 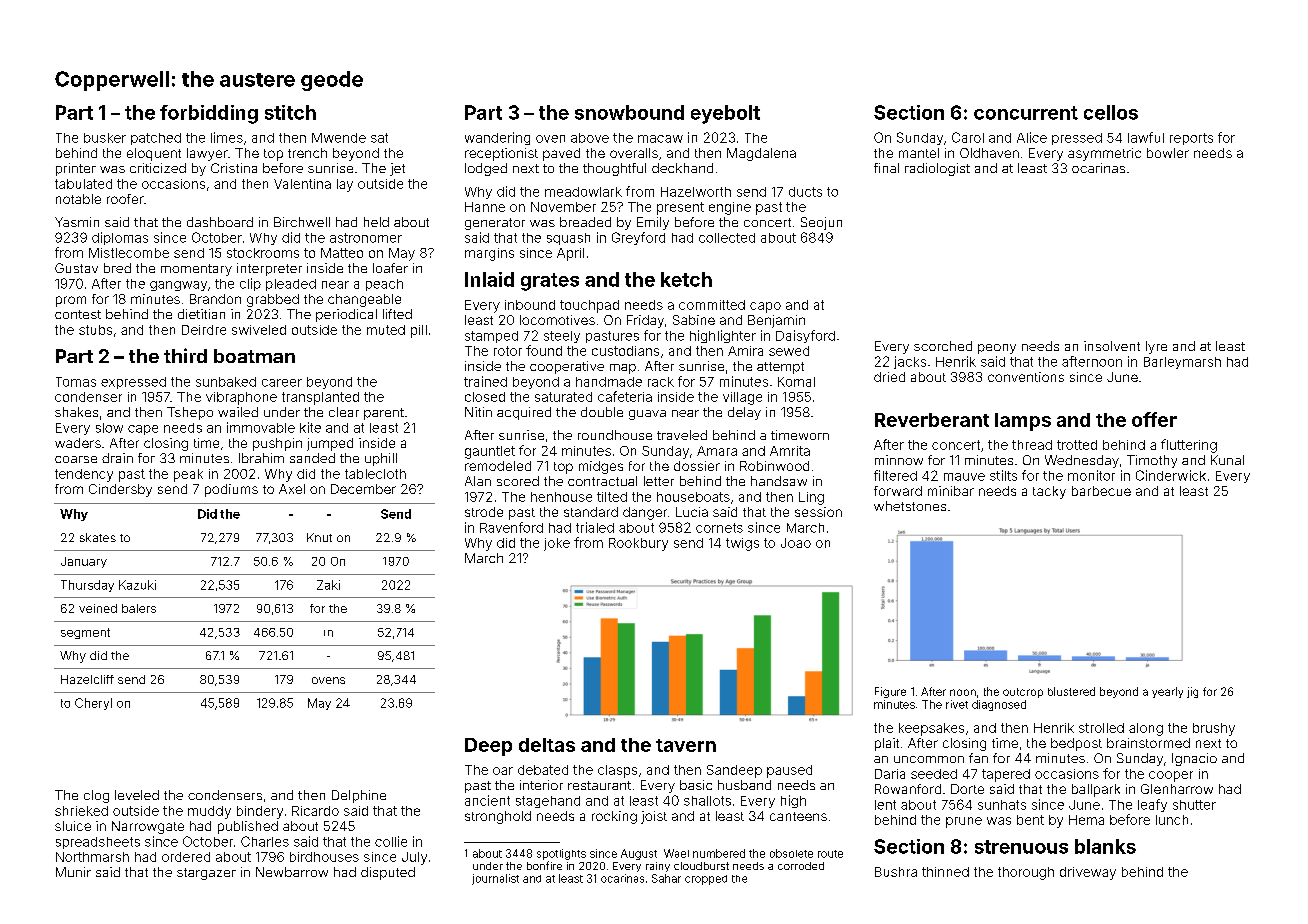 What do you see at coordinates (201, 314) in the page?
I see `dietitian` at bounding box center [201, 314].
